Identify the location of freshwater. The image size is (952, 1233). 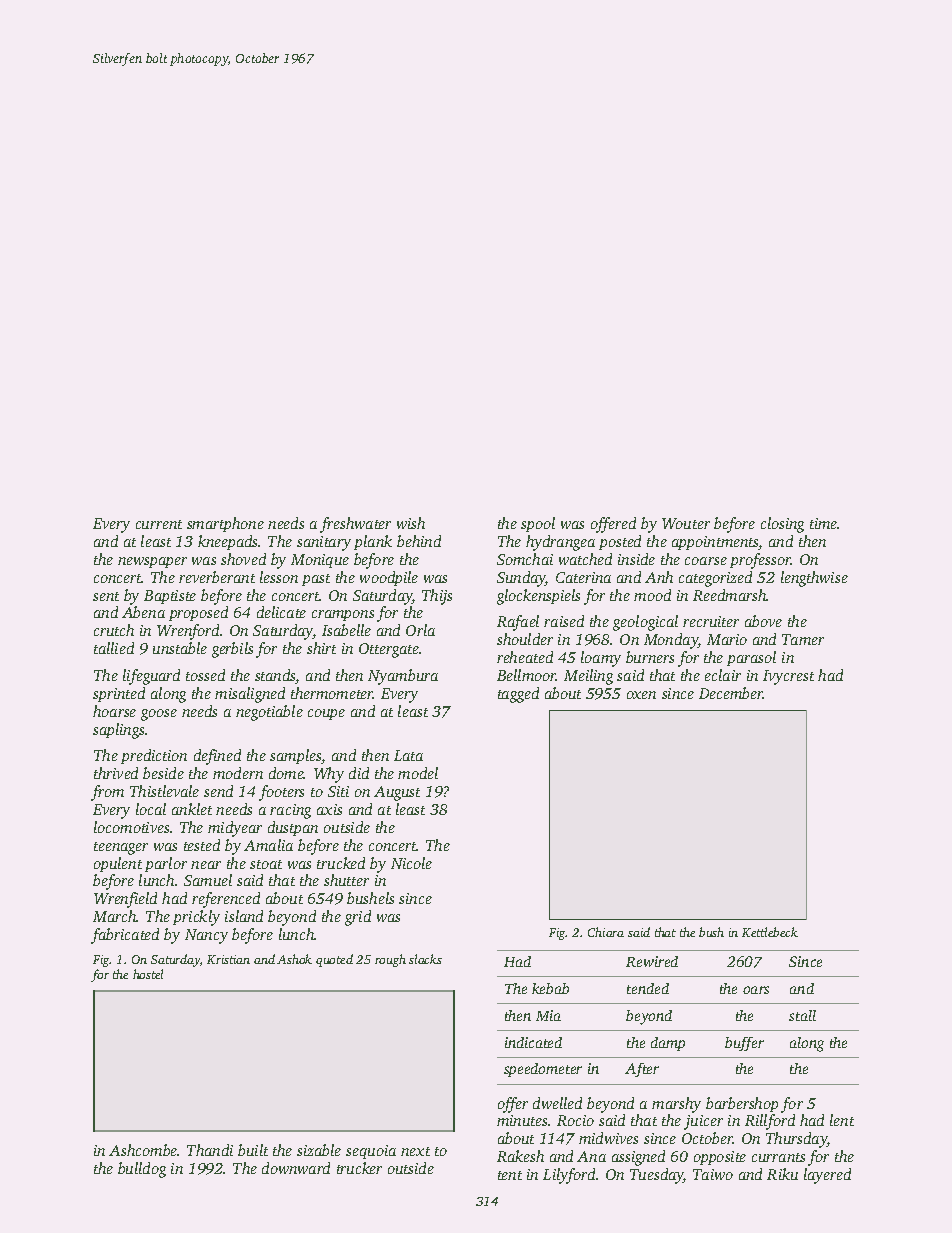
(355, 525).
